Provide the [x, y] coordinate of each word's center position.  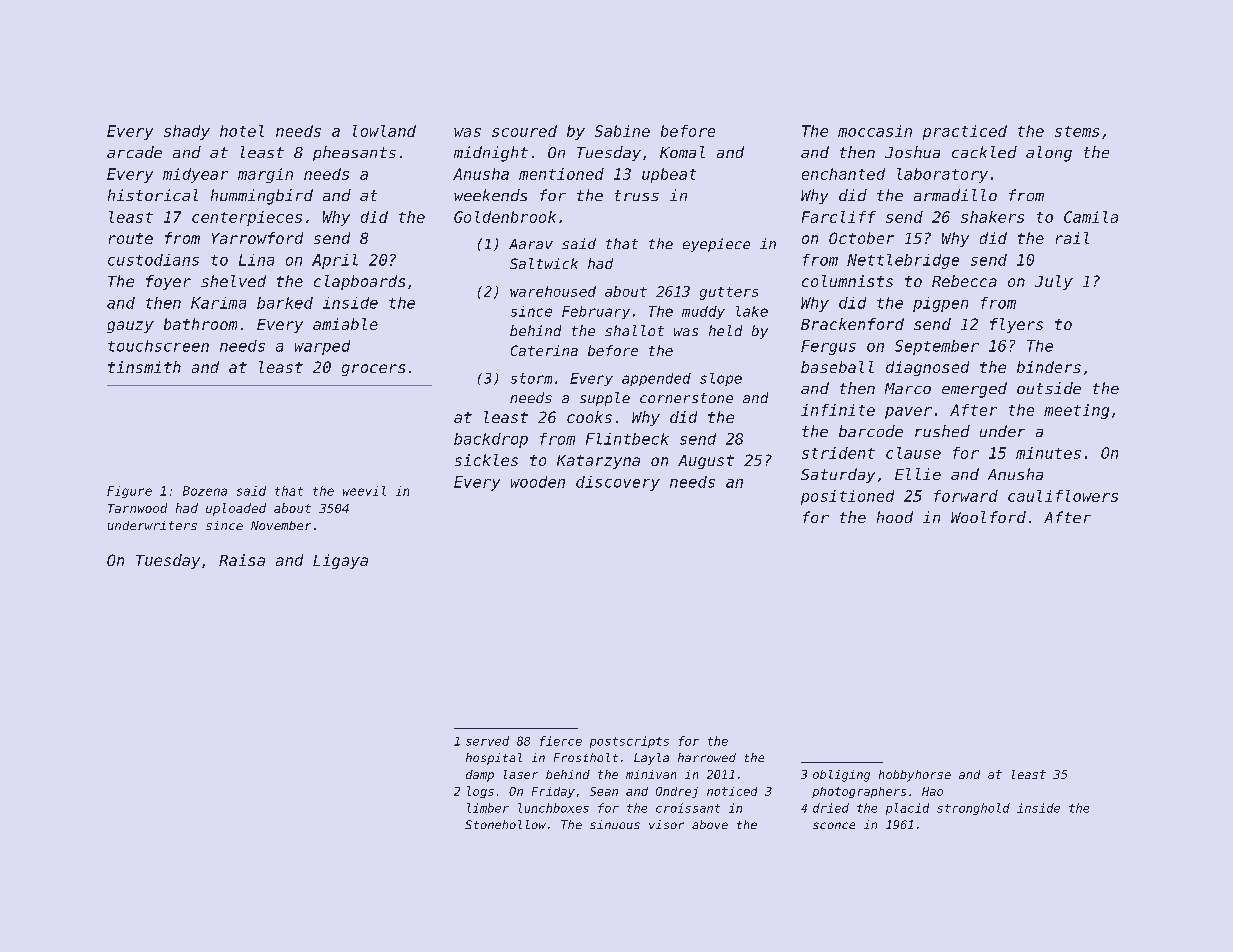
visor [666, 824]
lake [752, 311]
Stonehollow [505, 824]
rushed [942, 431]
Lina [256, 260]
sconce [834, 825]
